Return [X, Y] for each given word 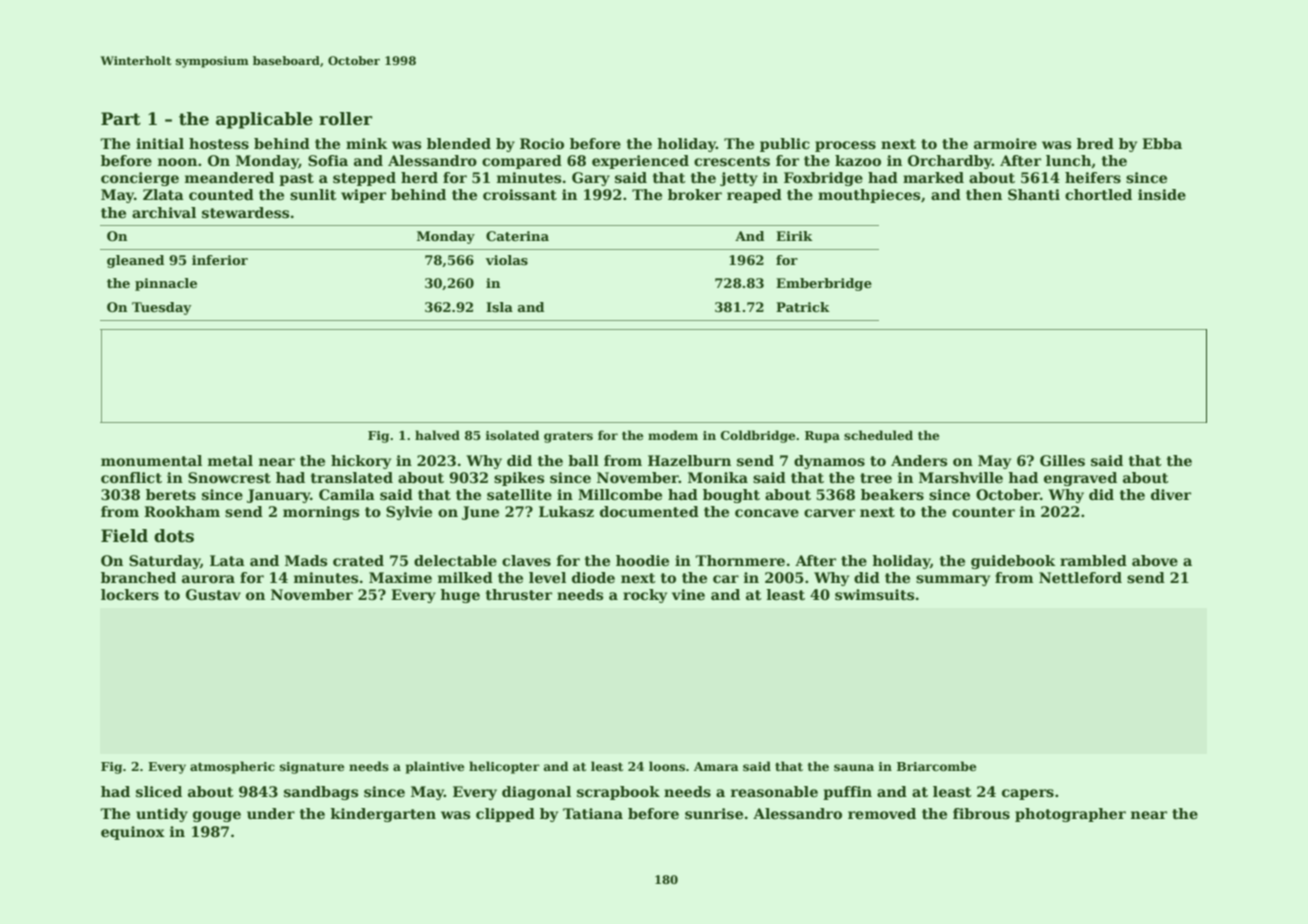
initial [160, 143]
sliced [159, 791]
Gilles [1062, 460]
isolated [512, 435]
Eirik [794, 236]
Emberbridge [824, 284]
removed [882, 813]
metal [230, 460]
